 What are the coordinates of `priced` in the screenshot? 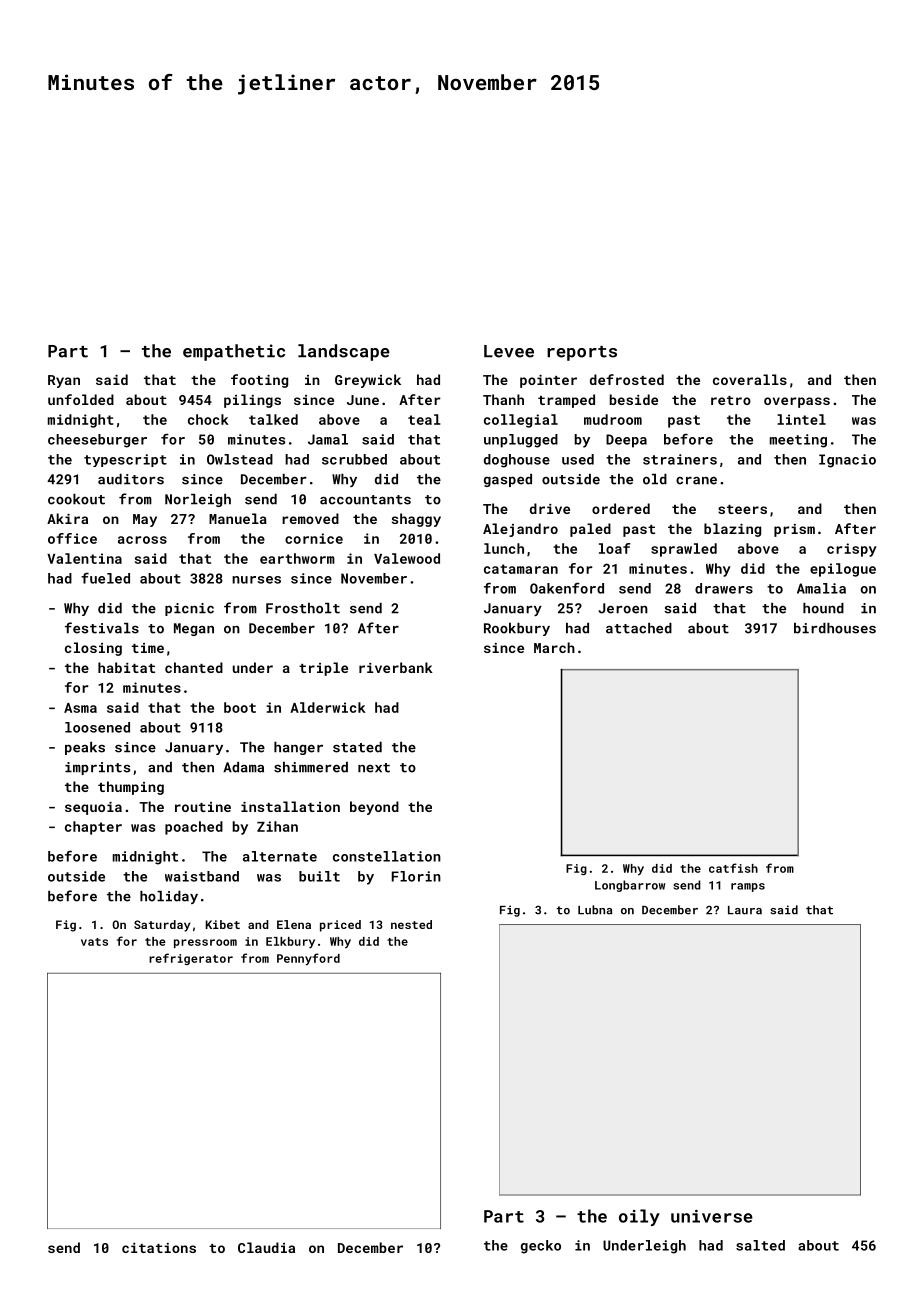 It's located at (340, 926).
